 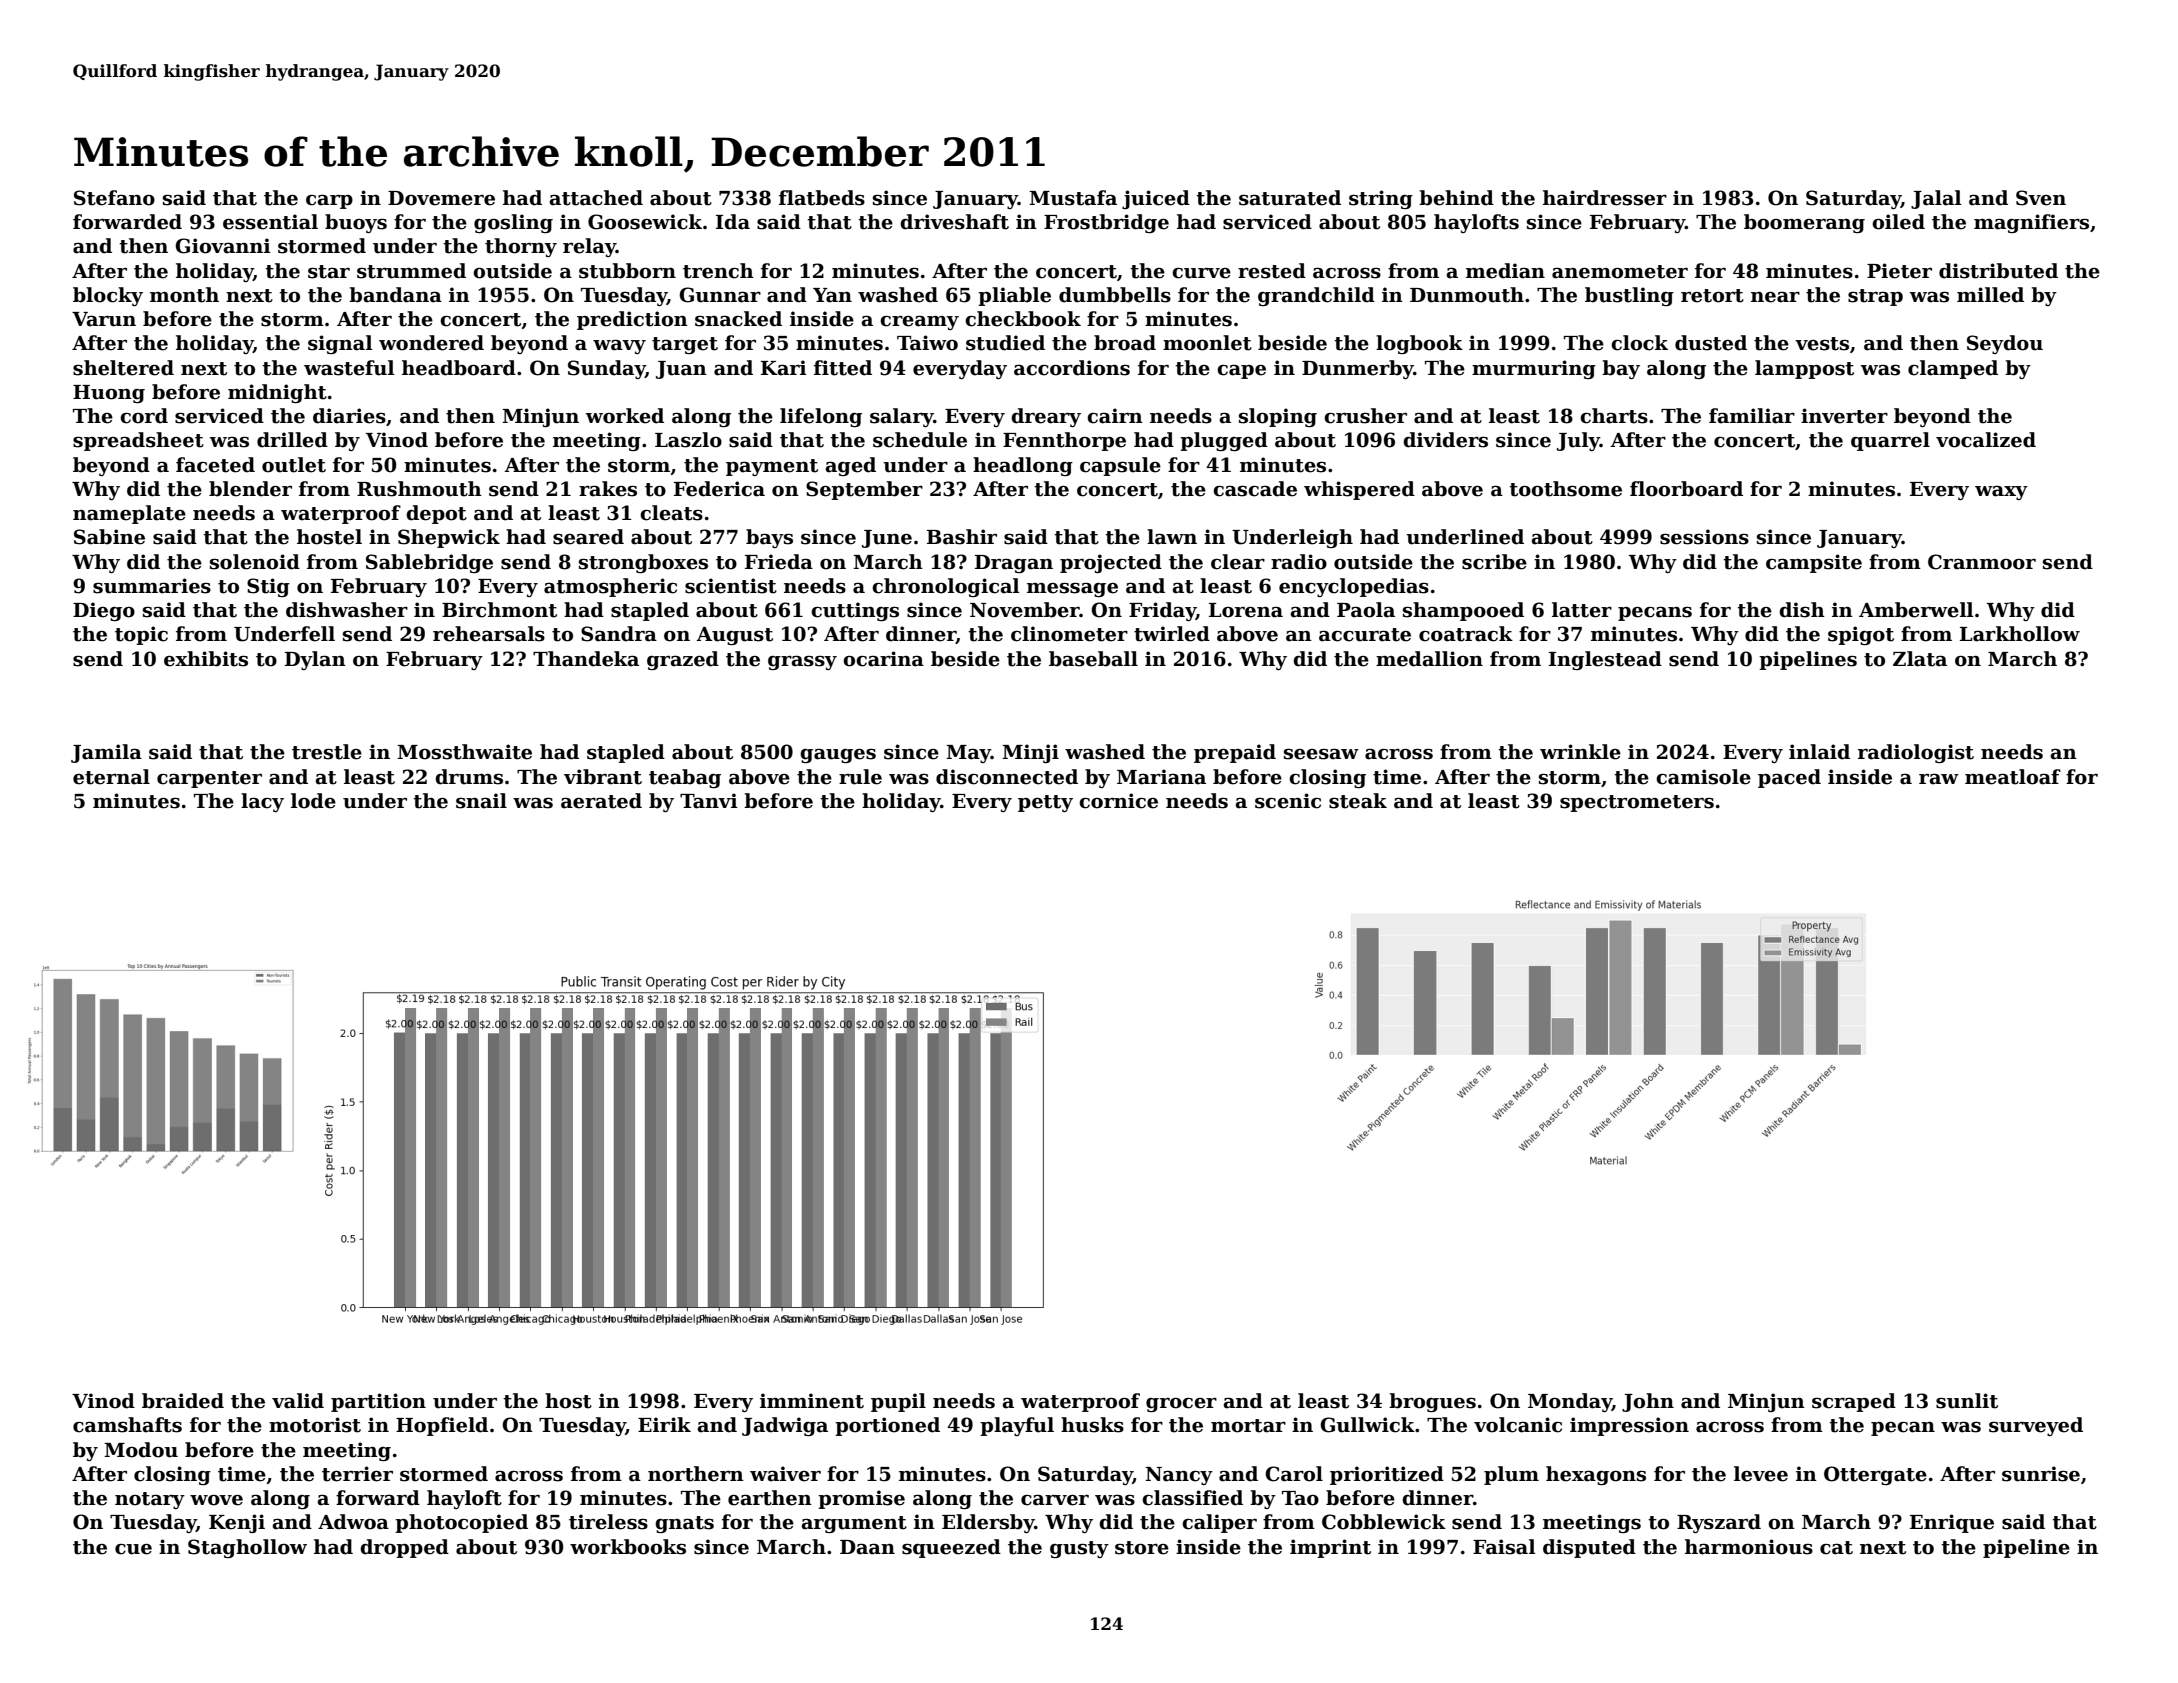 I want to click on checkbook, so click(x=1023, y=319).
